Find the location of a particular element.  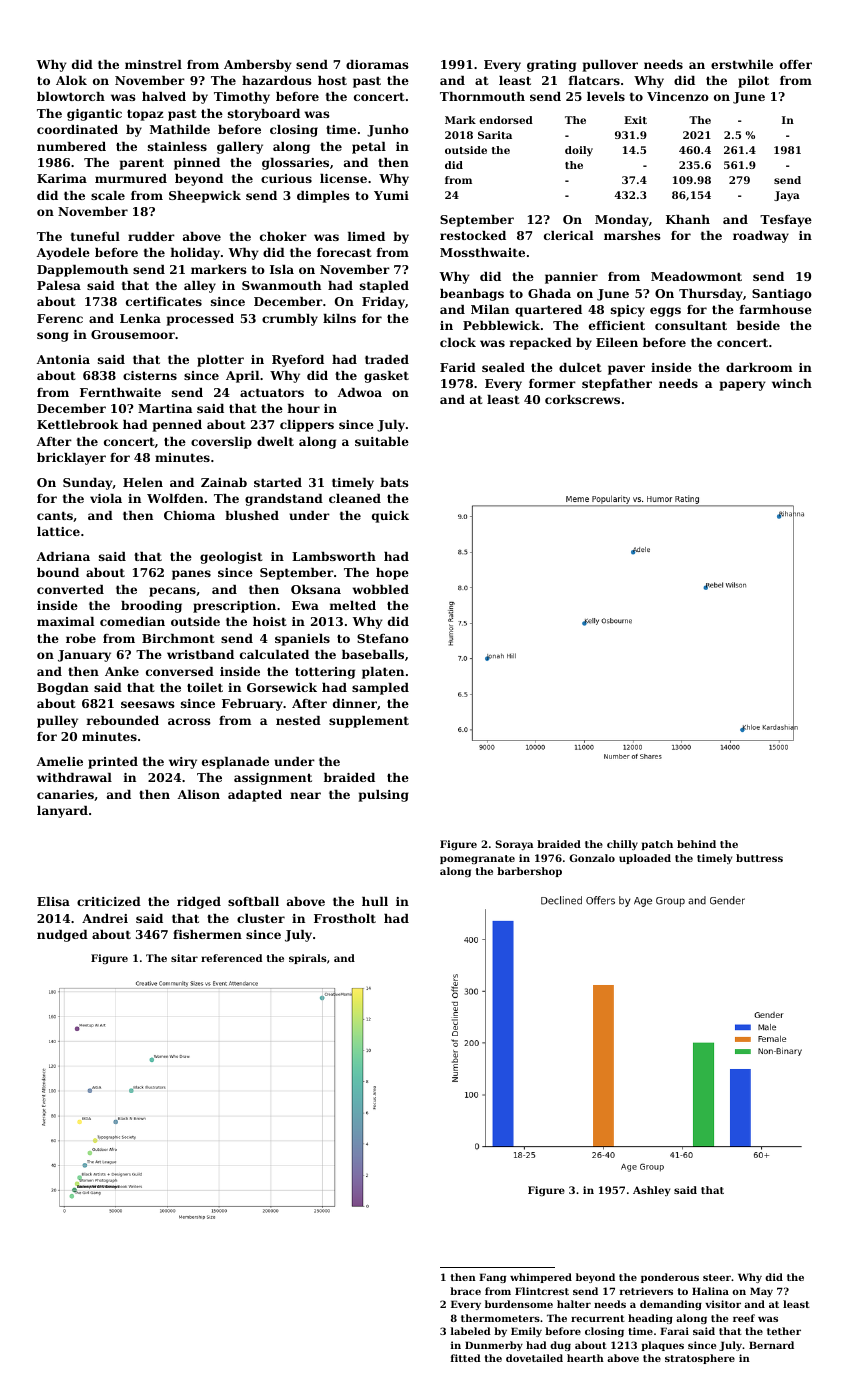

brace is located at coordinates (465, 1291).
